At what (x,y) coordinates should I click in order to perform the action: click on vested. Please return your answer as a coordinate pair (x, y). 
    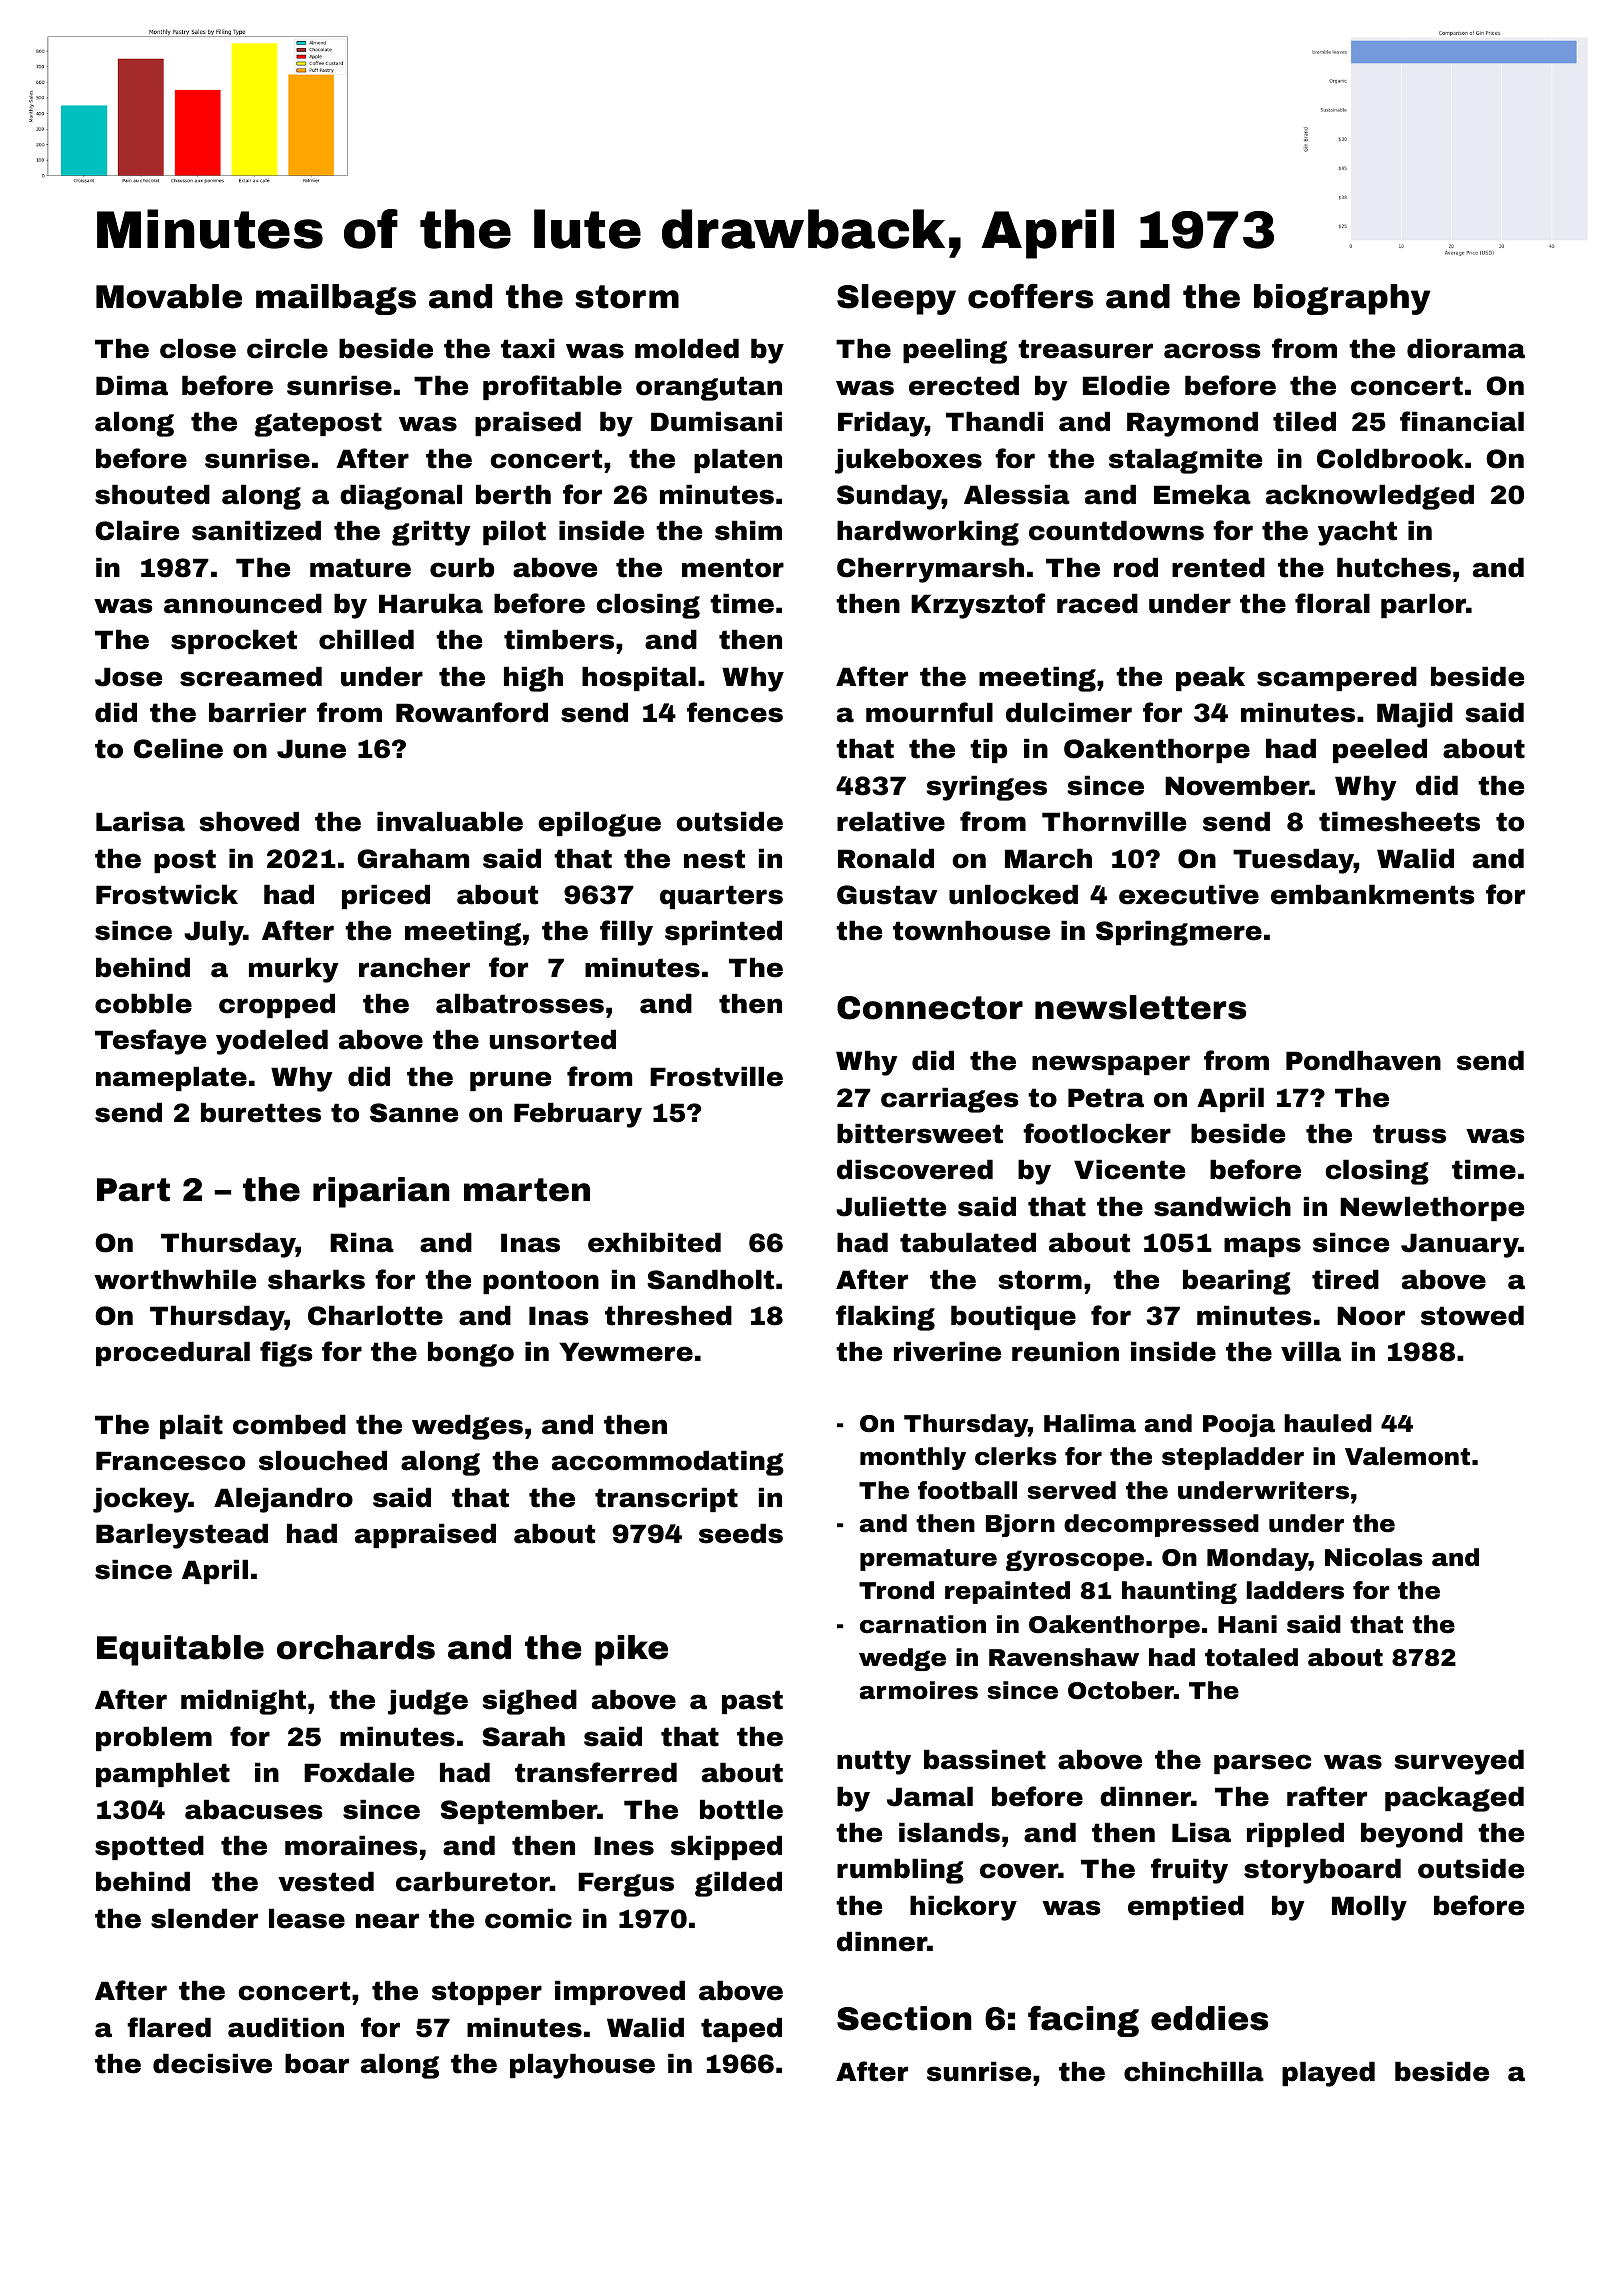
    Looking at the image, I should click on (326, 1881).
